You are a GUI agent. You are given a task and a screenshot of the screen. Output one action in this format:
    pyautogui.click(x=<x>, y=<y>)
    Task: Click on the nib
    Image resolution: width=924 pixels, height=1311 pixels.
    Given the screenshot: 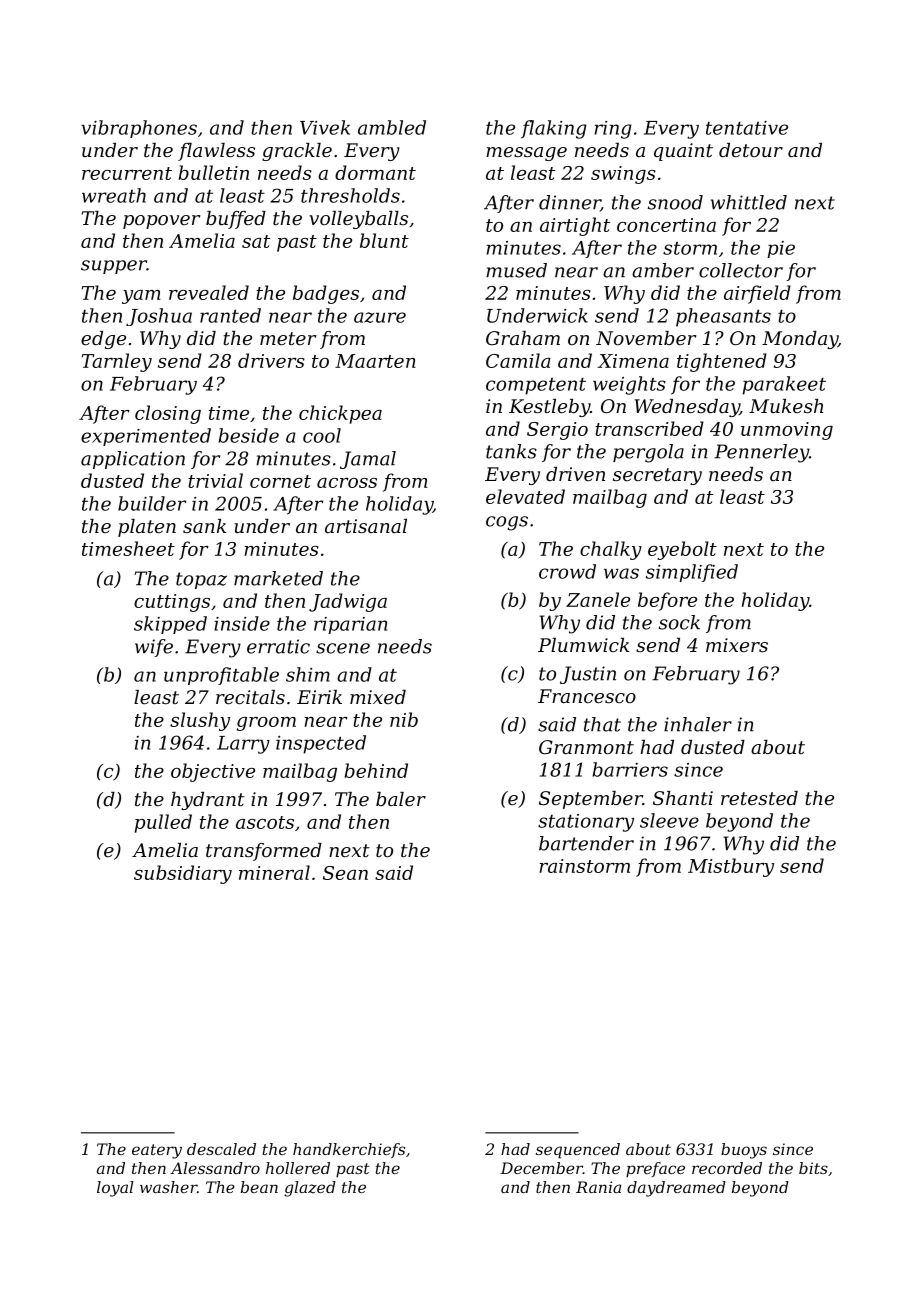 What is the action you would take?
    pyautogui.click(x=404, y=719)
